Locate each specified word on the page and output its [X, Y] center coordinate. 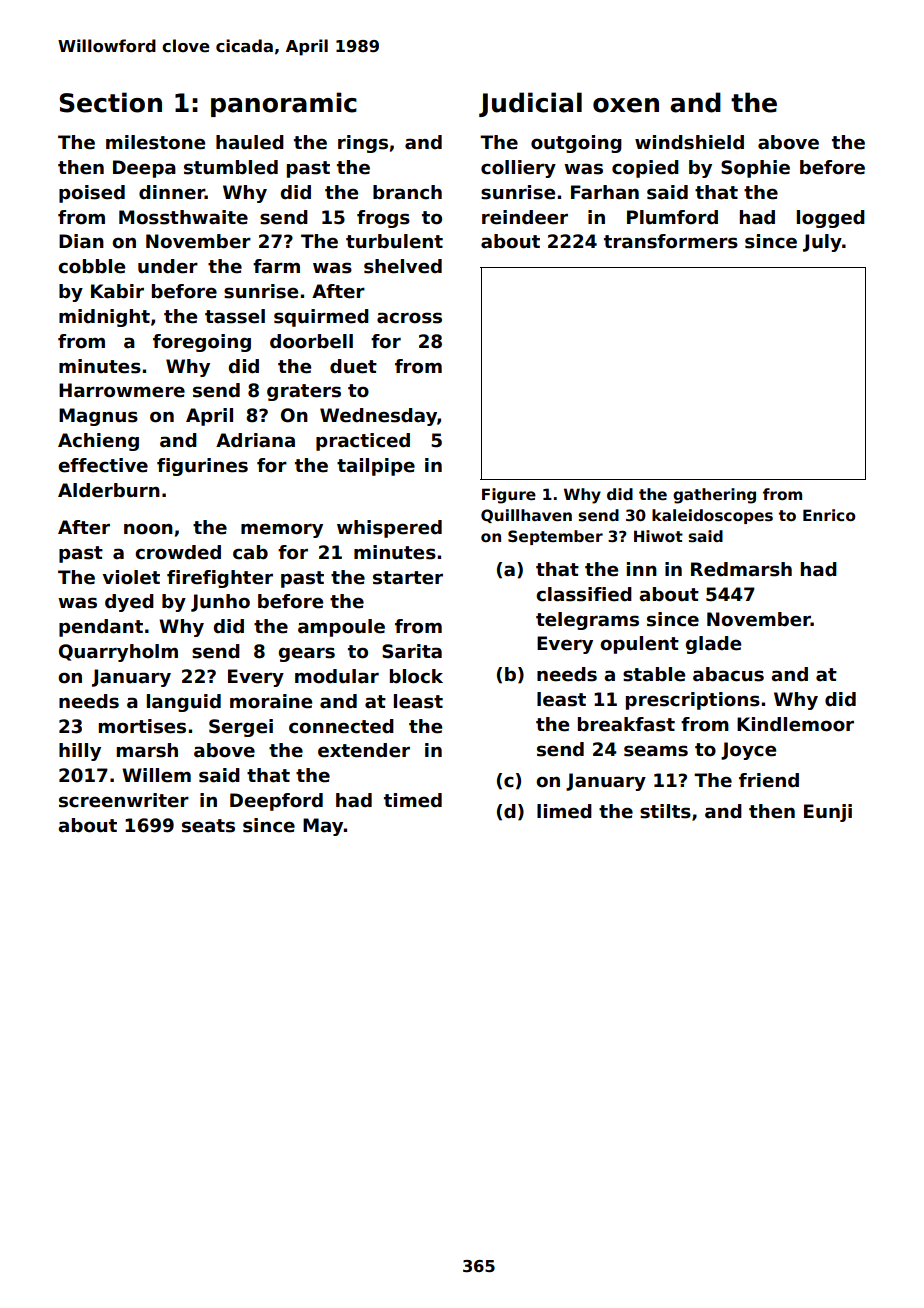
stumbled [231, 167]
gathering [714, 496]
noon [148, 529]
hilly [80, 752]
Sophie [755, 169]
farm [276, 266]
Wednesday [378, 417]
